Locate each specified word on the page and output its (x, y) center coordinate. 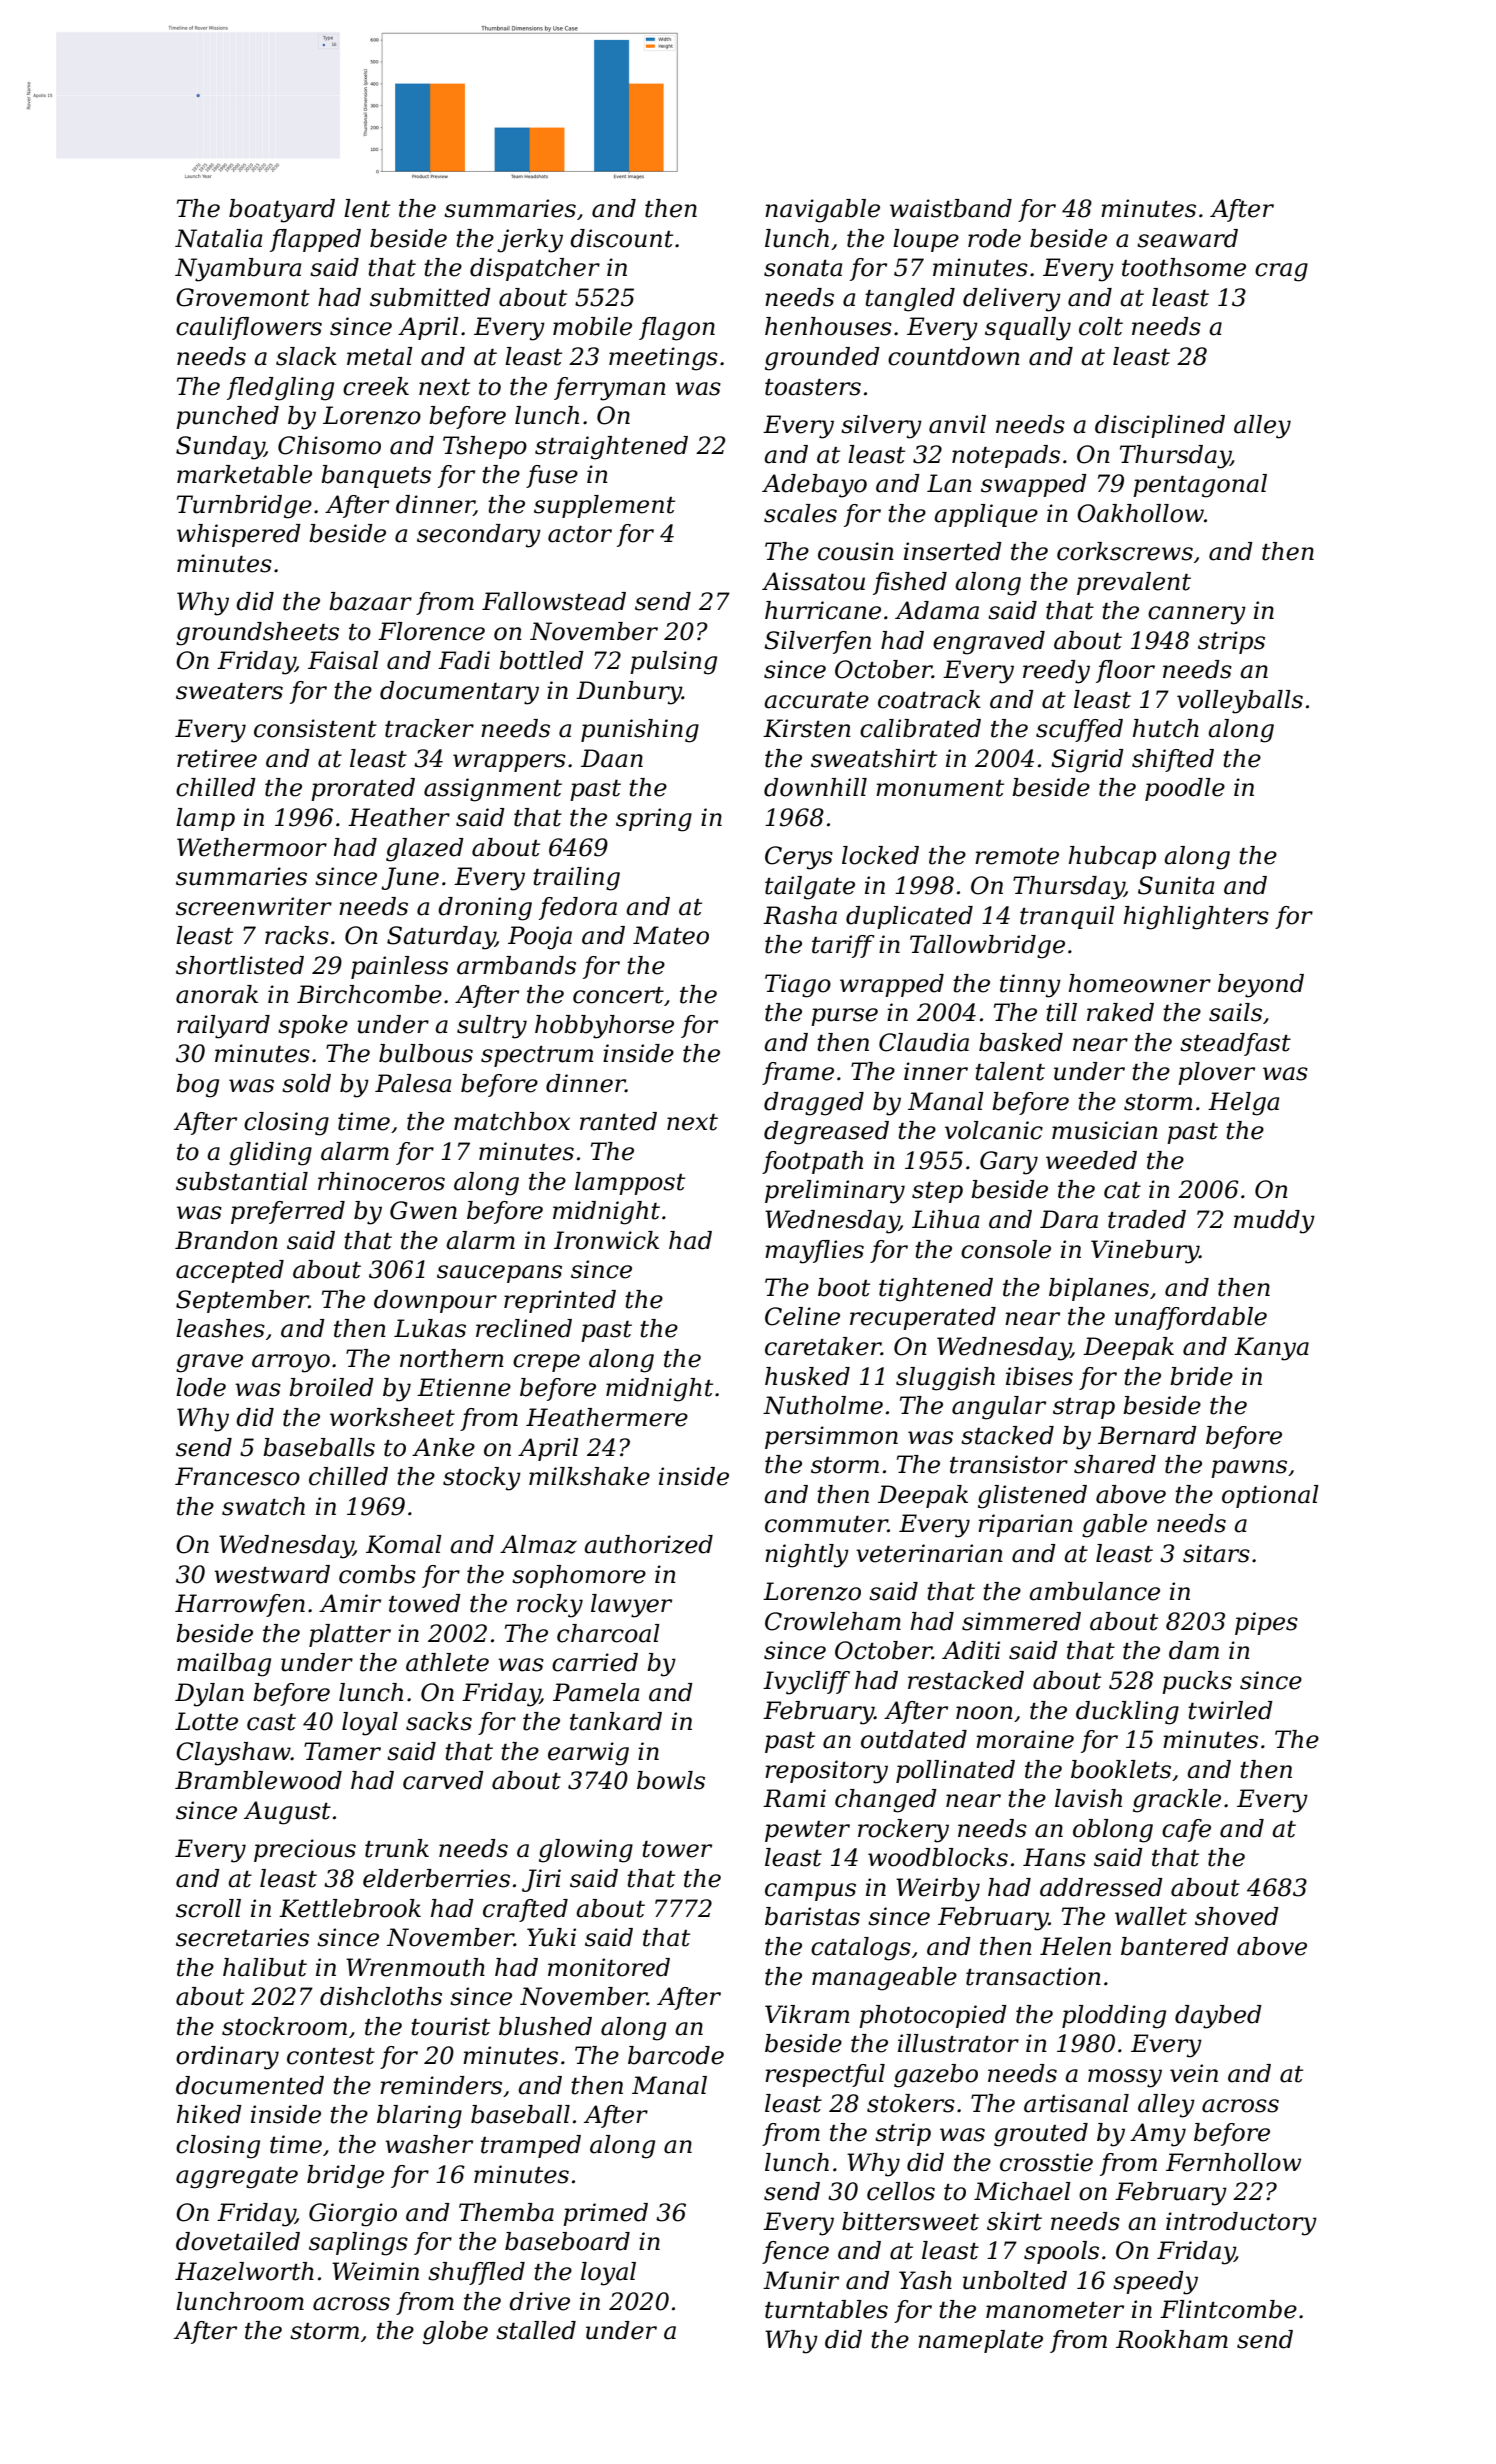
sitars (1216, 1553)
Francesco (237, 1476)
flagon (677, 329)
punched (227, 417)
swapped (1034, 485)
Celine (802, 1316)
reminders (441, 2085)
